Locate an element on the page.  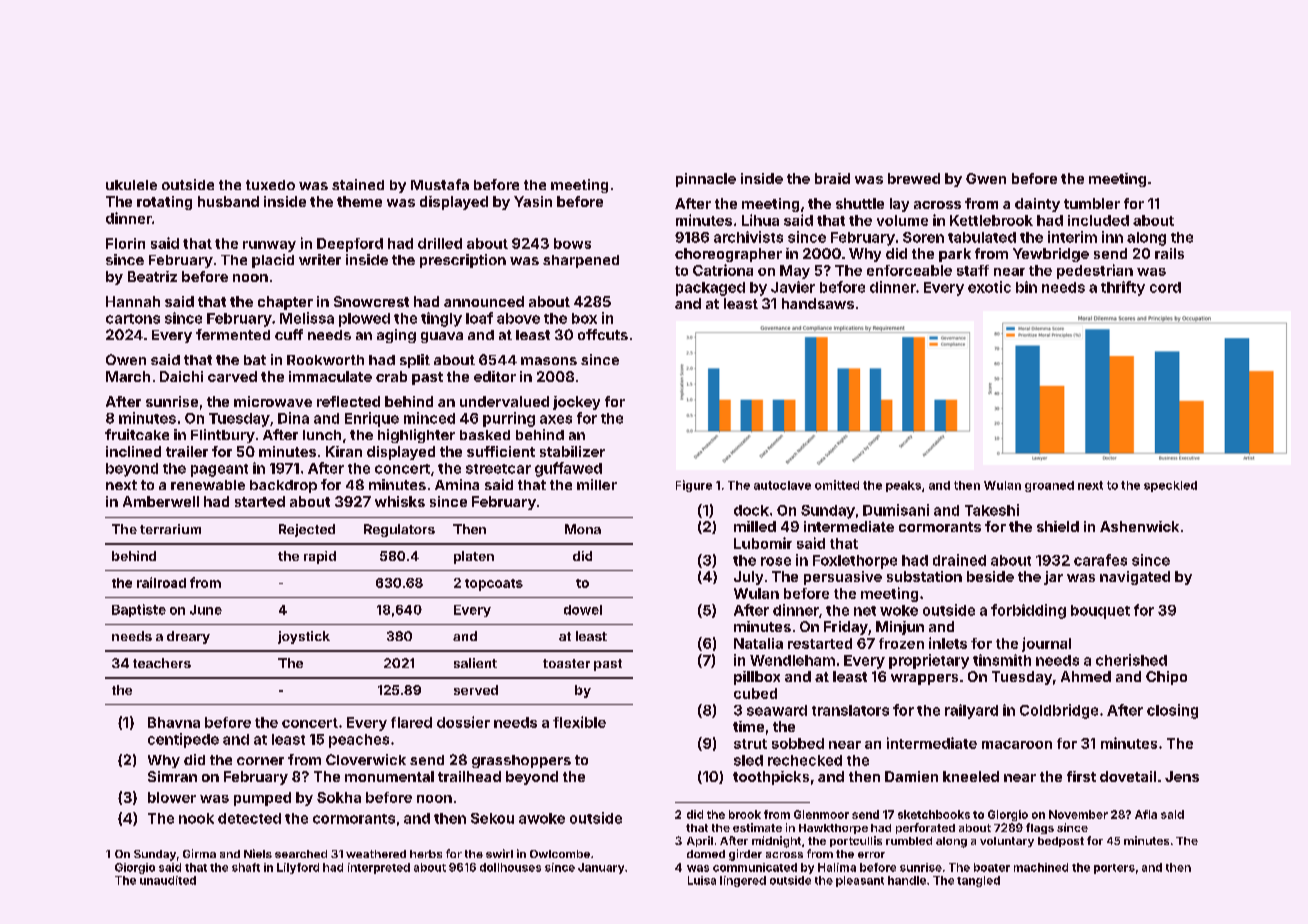
joystick is located at coordinates (304, 637).
